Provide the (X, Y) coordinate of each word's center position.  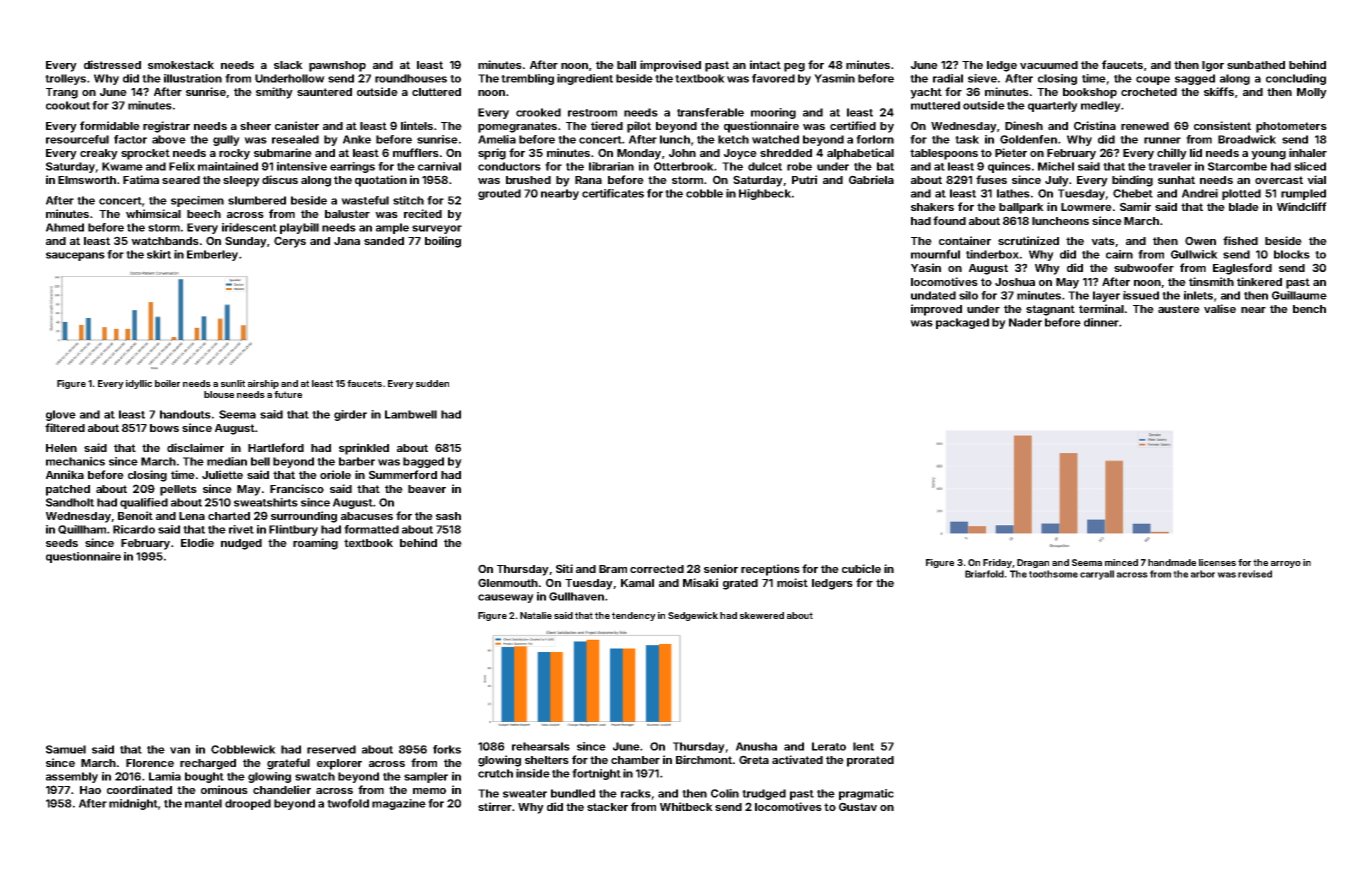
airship (263, 384)
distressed (112, 64)
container (965, 240)
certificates (613, 193)
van (180, 750)
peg (794, 67)
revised (1255, 574)
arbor (1203, 574)
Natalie (536, 615)
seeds (62, 543)
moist (792, 582)
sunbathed (1256, 65)
